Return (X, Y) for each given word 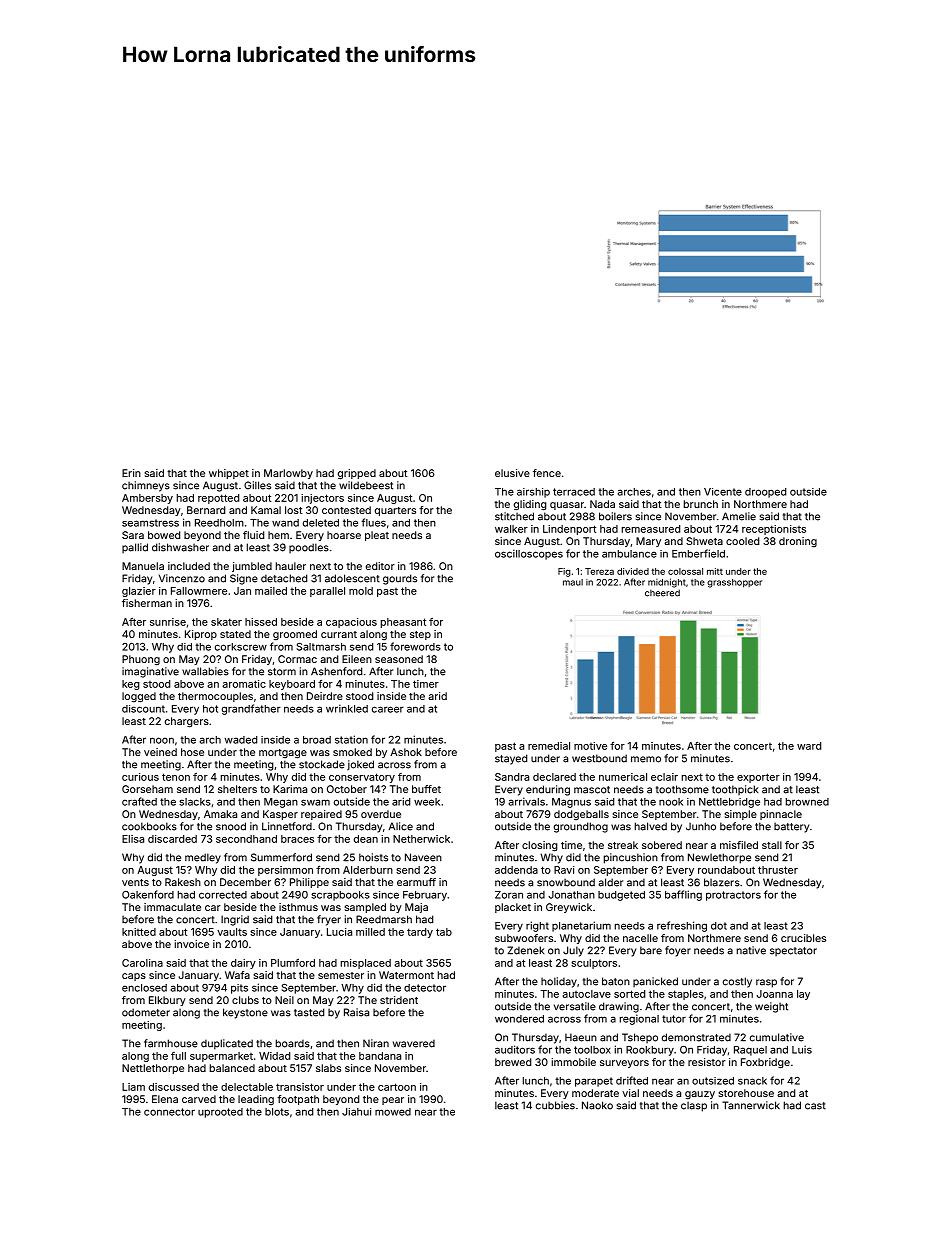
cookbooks (149, 826)
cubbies (555, 1105)
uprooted (220, 1113)
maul (573, 582)
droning (798, 542)
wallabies (205, 671)
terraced (574, 492)
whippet (229, 474)
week (427, 802)
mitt (715, 571)
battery (791, 827)
